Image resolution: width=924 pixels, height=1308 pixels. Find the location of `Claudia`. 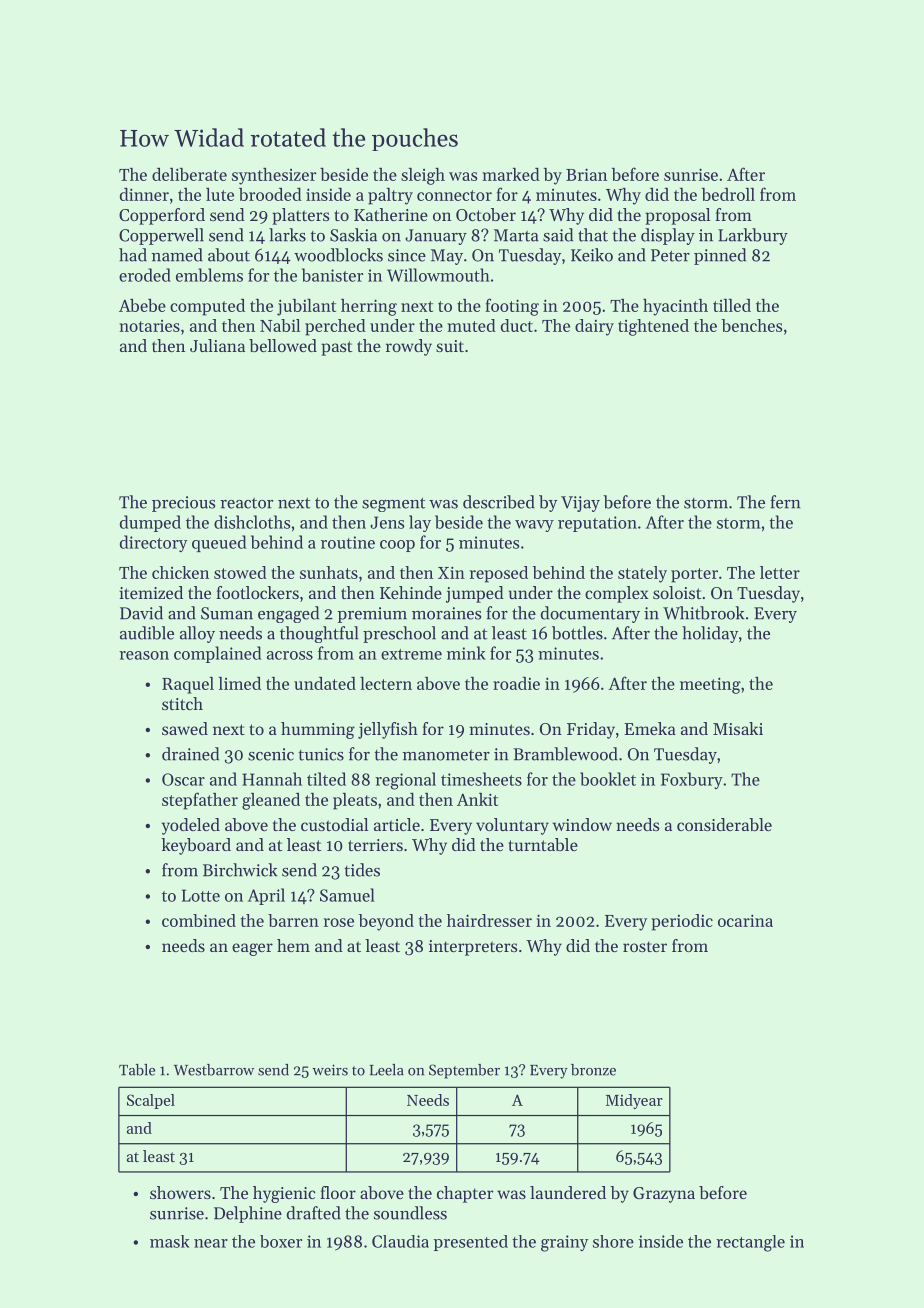

Claudia is located at coordinates (400, 1241).
